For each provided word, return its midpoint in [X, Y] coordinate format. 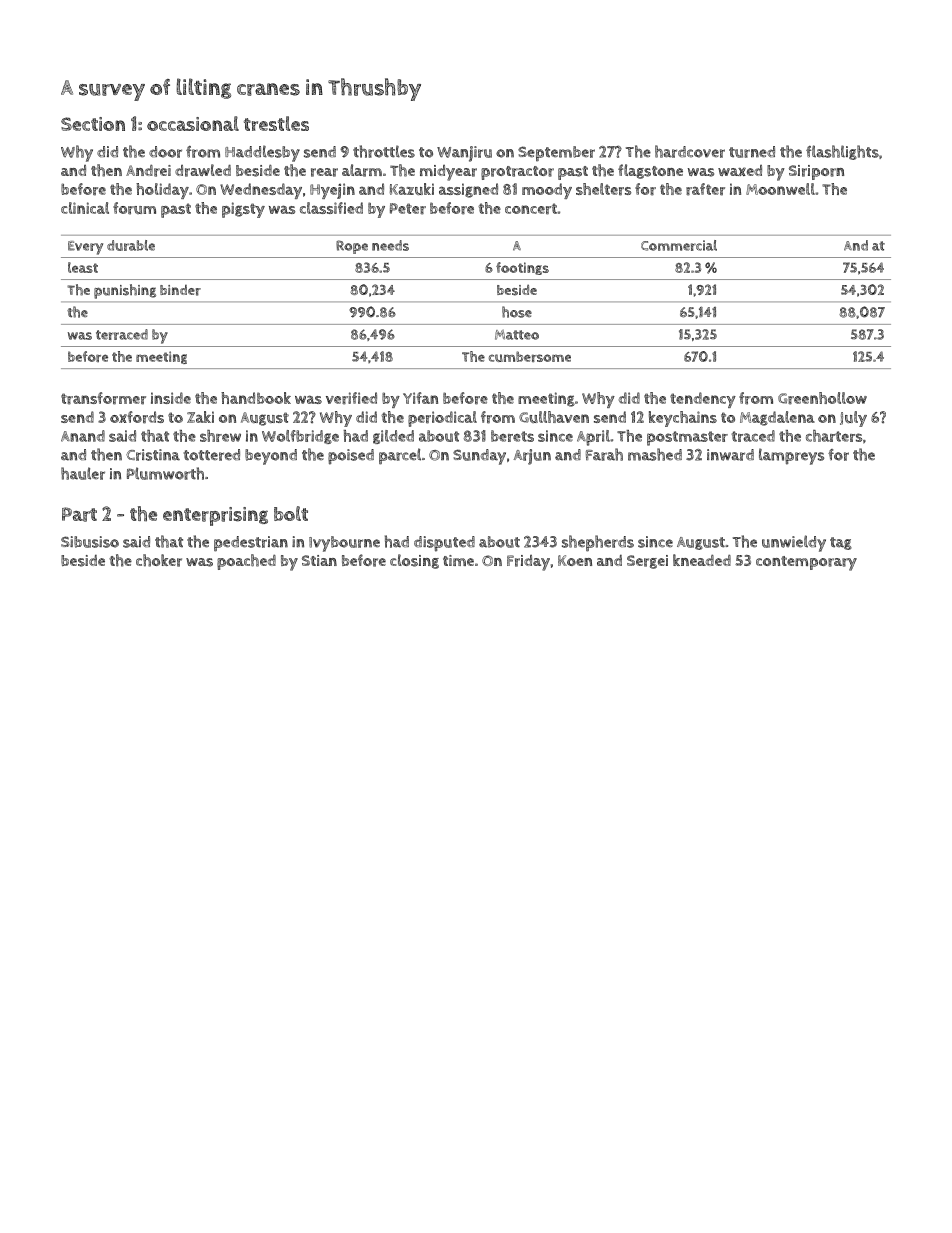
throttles [384, 151]
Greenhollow [822, 398]
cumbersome [530, 356]
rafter [705, 189]
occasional [193, 123]
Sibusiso [90, 542]
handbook [256, 398]
